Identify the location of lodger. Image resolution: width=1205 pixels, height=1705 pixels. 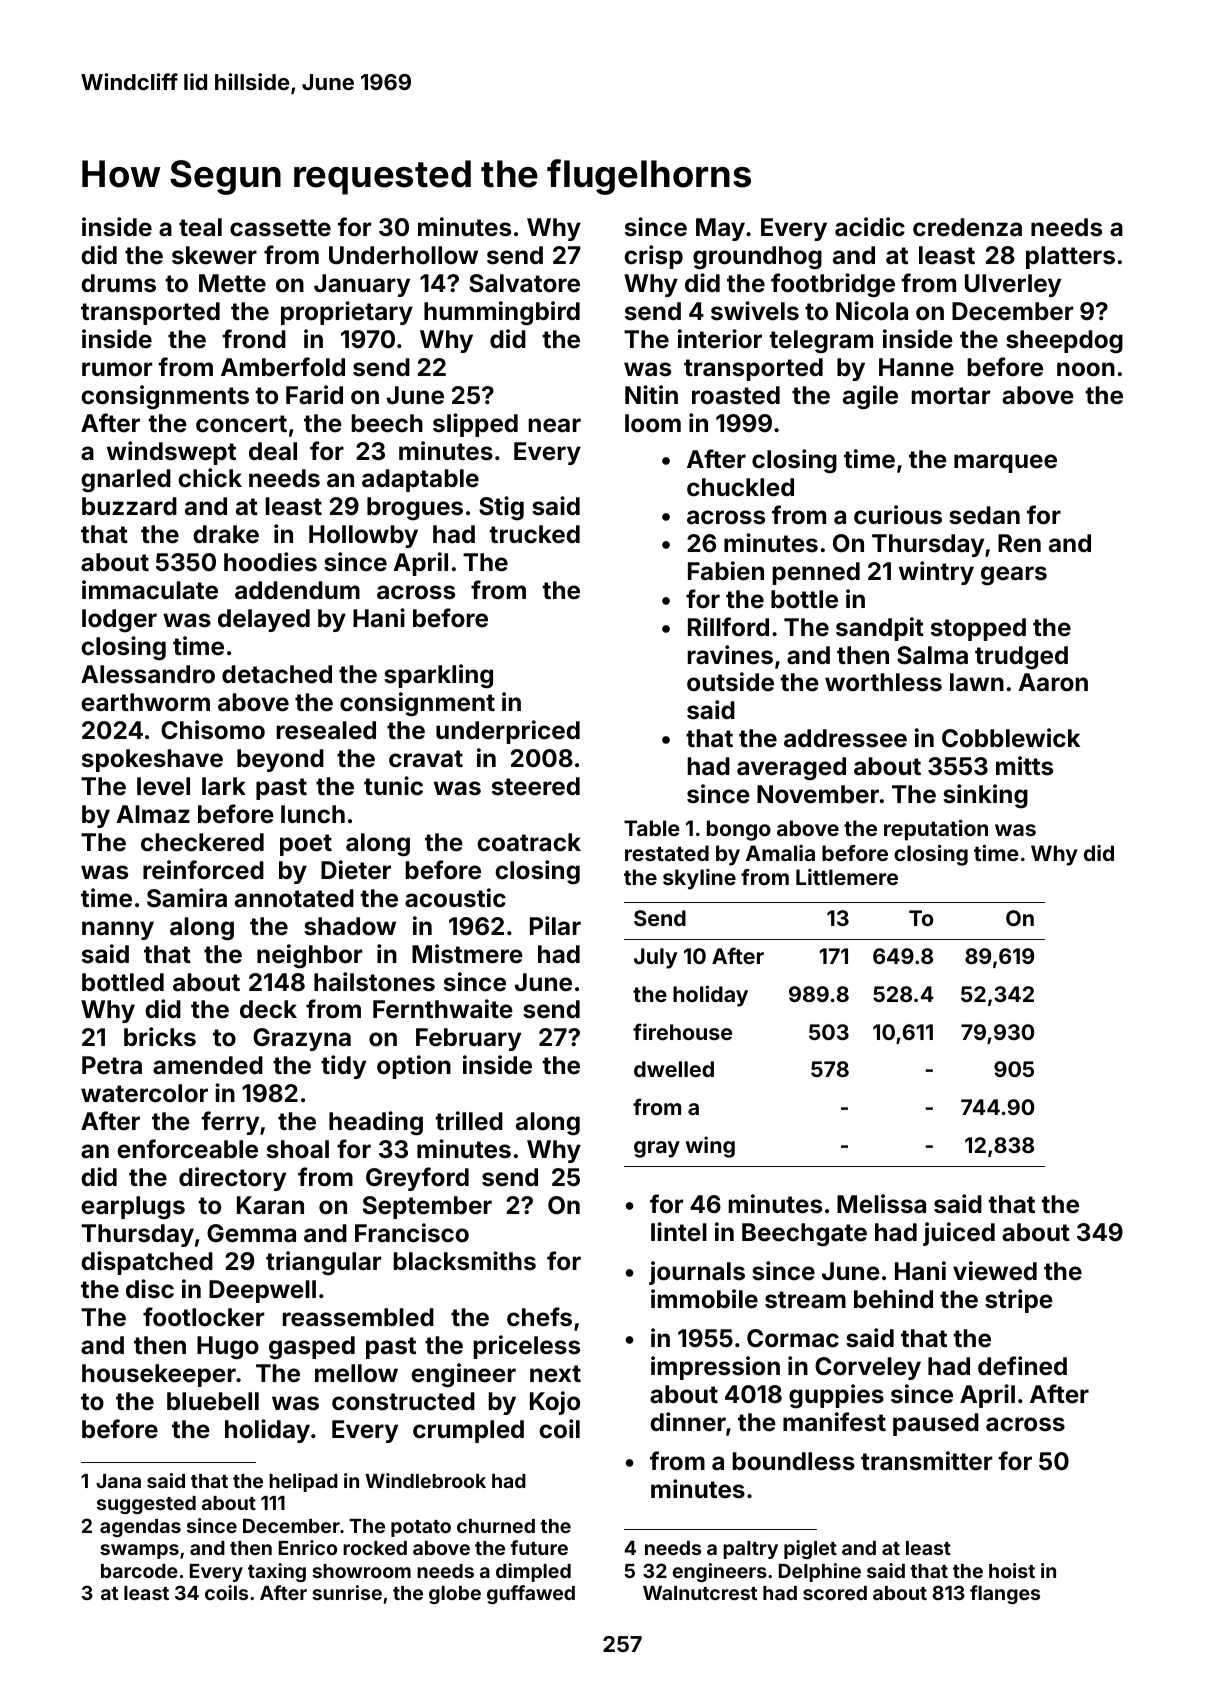
(119, 620).
